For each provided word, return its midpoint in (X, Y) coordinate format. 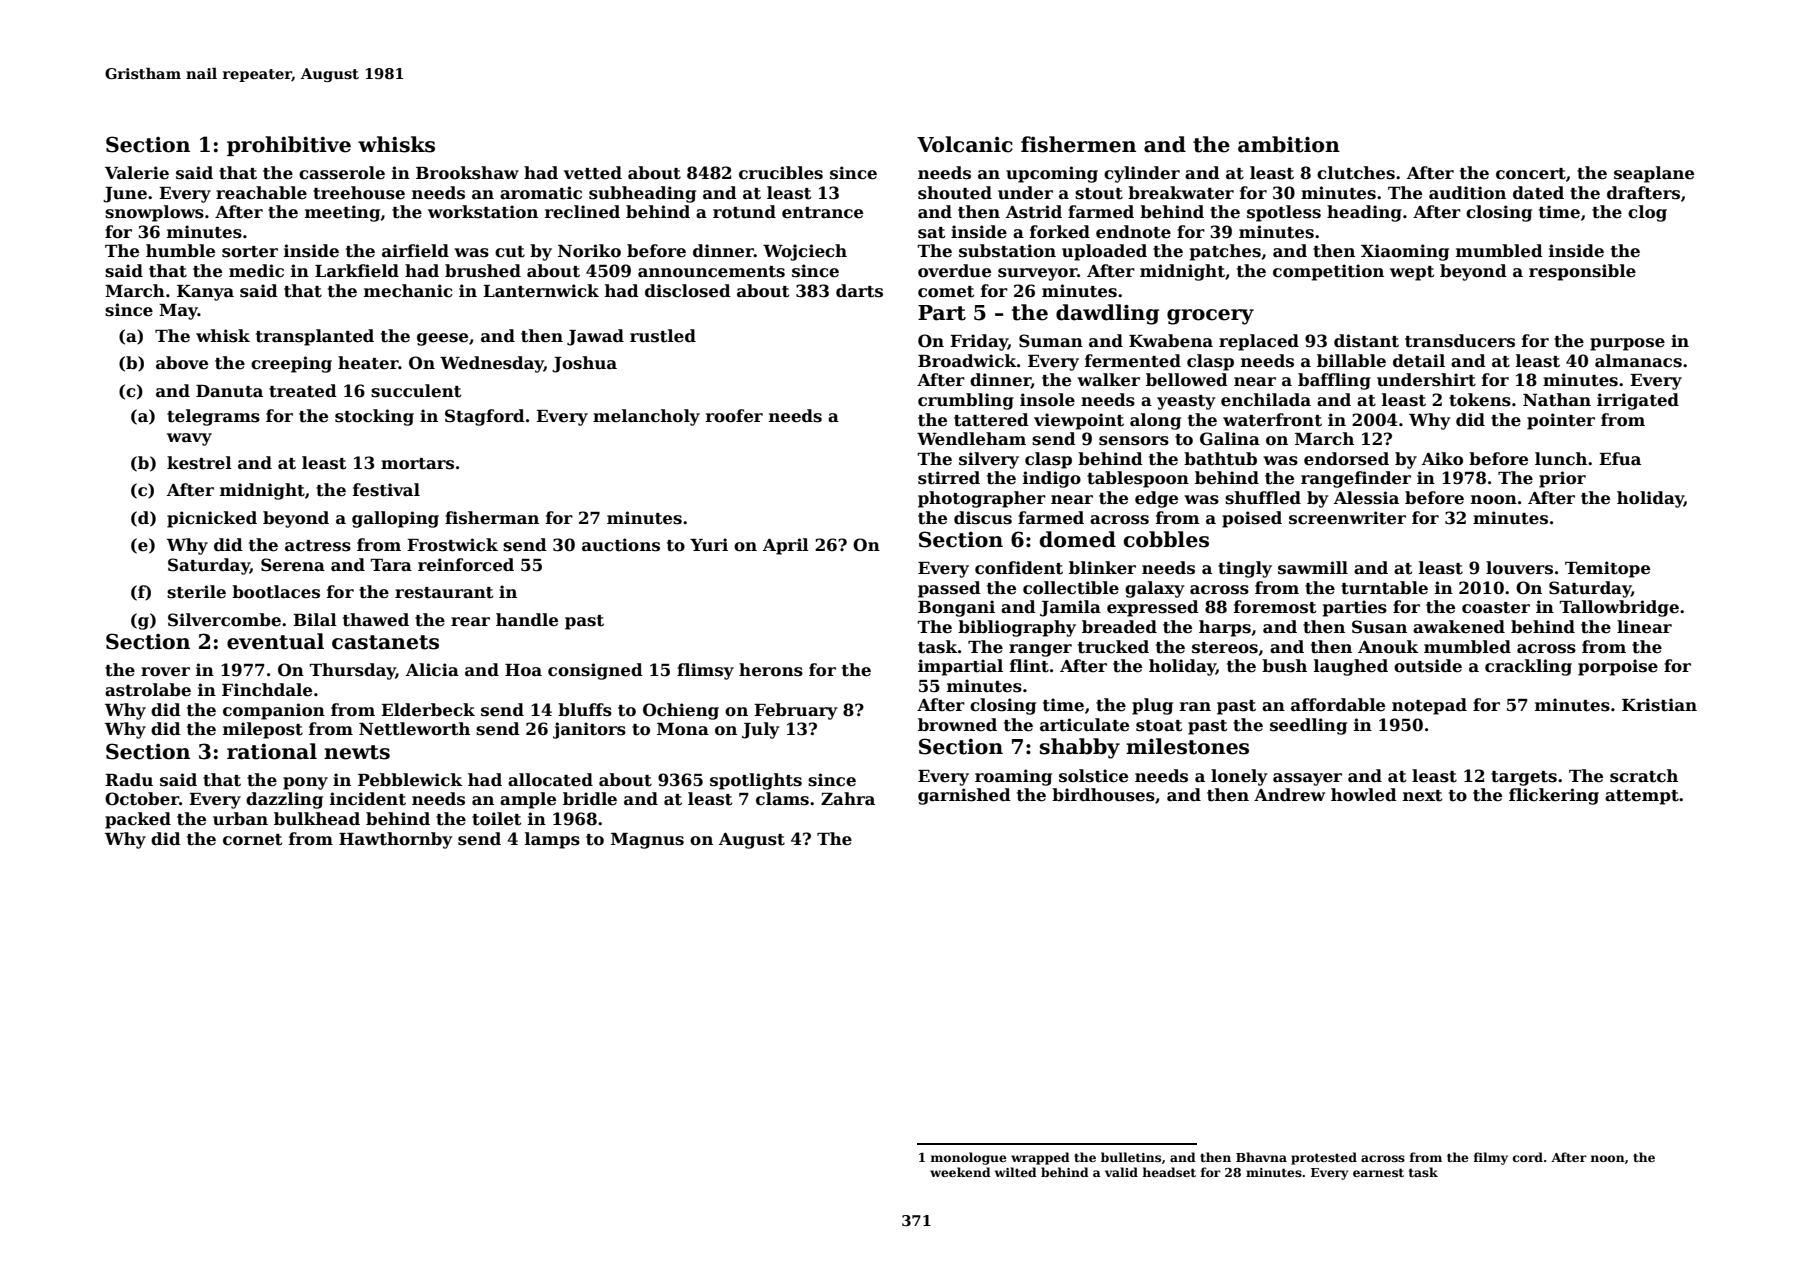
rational (272, 751)
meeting (342, 213)
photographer (982, 499)
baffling (1334, 381)
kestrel (199, 463)
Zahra (848, 799)
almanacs (1638, 361)
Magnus (647, 841)
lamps (552, 840)
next (1422, 796)
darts (859, 291)
